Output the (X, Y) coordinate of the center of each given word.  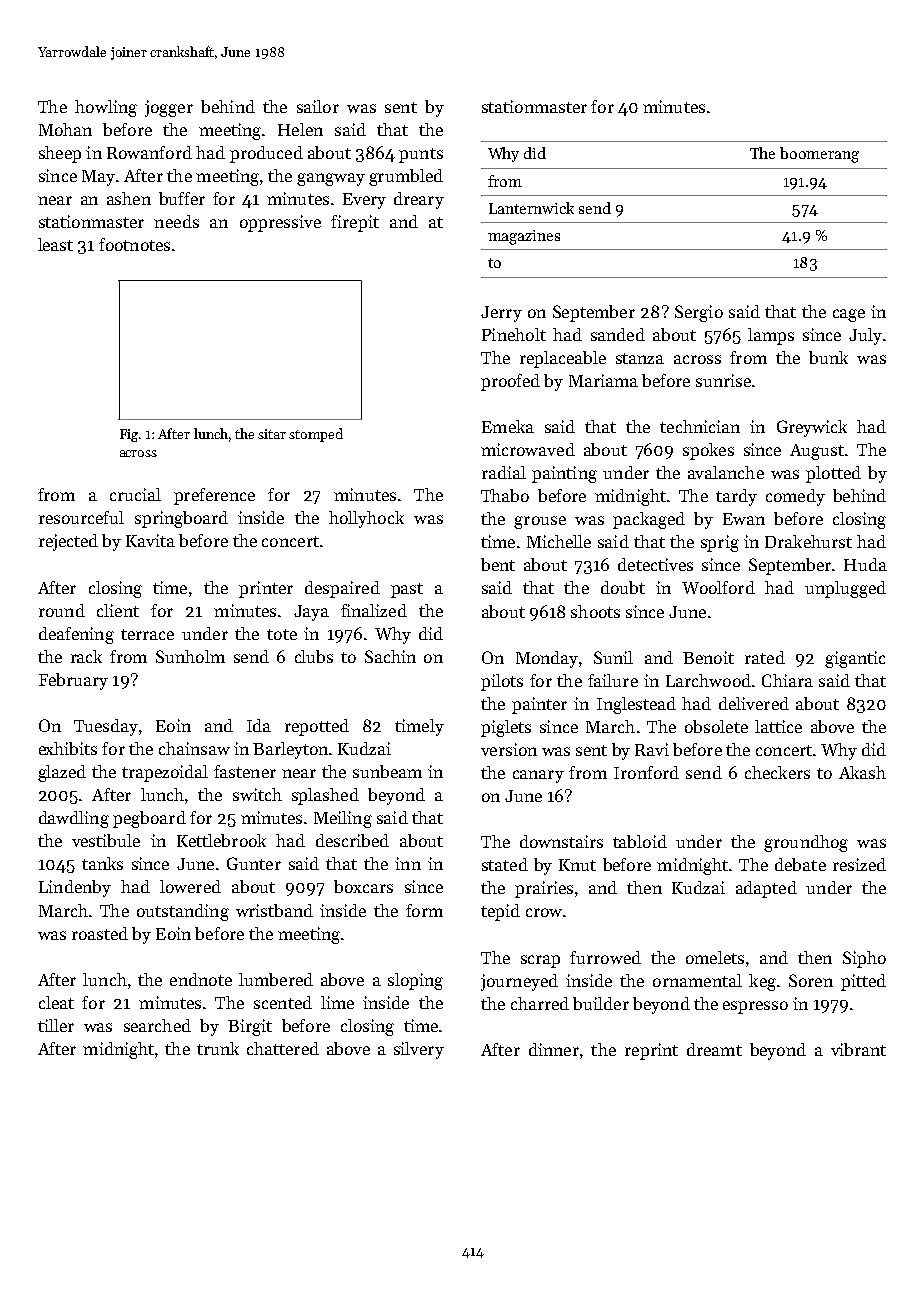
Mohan (65, 129)
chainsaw (194, 748)
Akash (862, 772)
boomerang (819, 155)
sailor (318, 106)
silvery (419, 1050)
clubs (314, 656)
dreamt (714, 1049)
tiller (56, 1025)
